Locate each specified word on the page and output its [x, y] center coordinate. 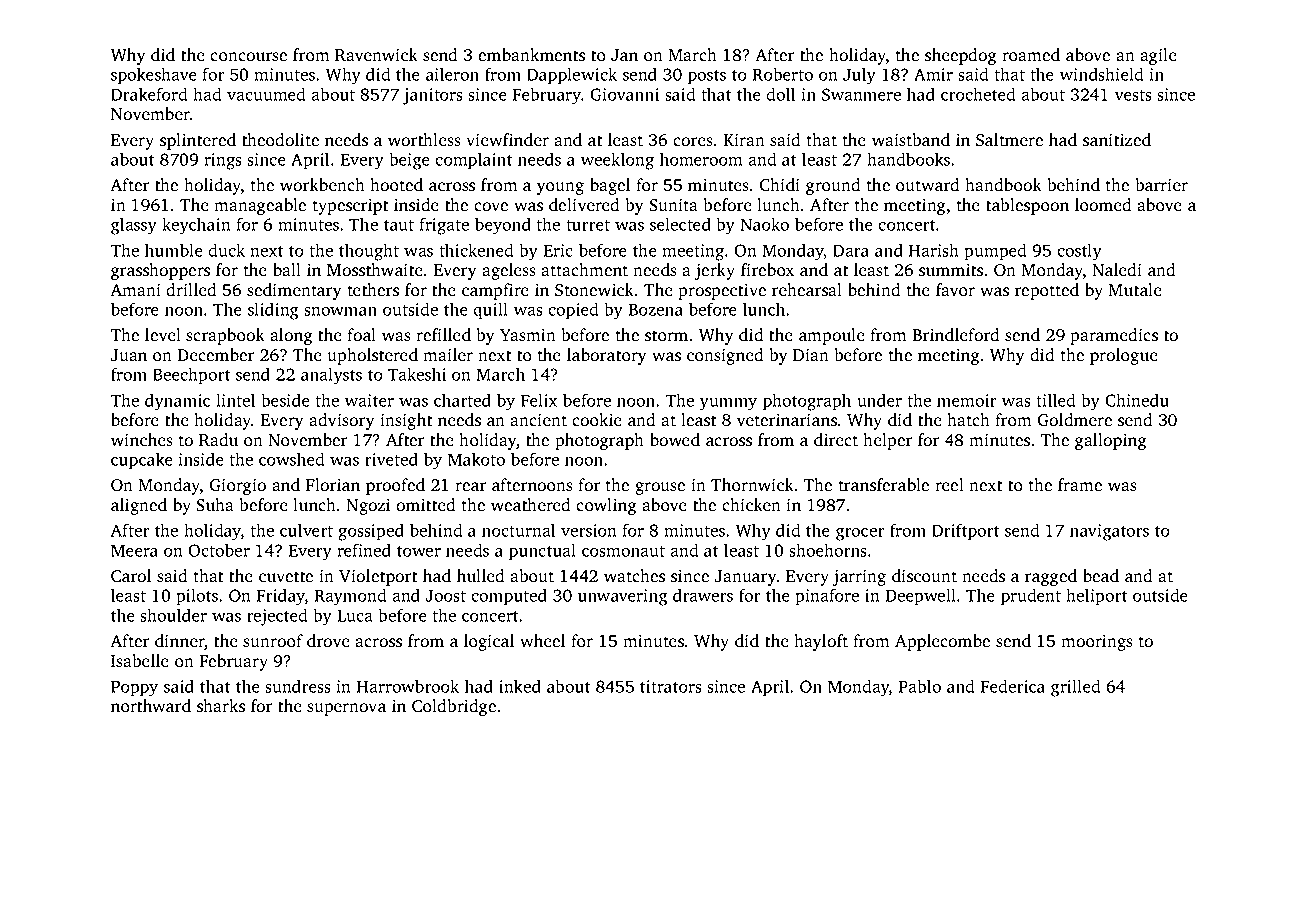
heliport [1096, 597]
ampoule [832, 336]
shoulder [173, 615]
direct [836, 440]
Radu [218, 440]
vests [1133, 95]
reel [949, 485]
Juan [129, 355]
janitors [433, 96]
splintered [198, 141]
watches [634, 576]
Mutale [1135, 290]
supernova [346, 709]
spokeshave [154, 76]
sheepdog [961, 56]
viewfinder [507, 140]
